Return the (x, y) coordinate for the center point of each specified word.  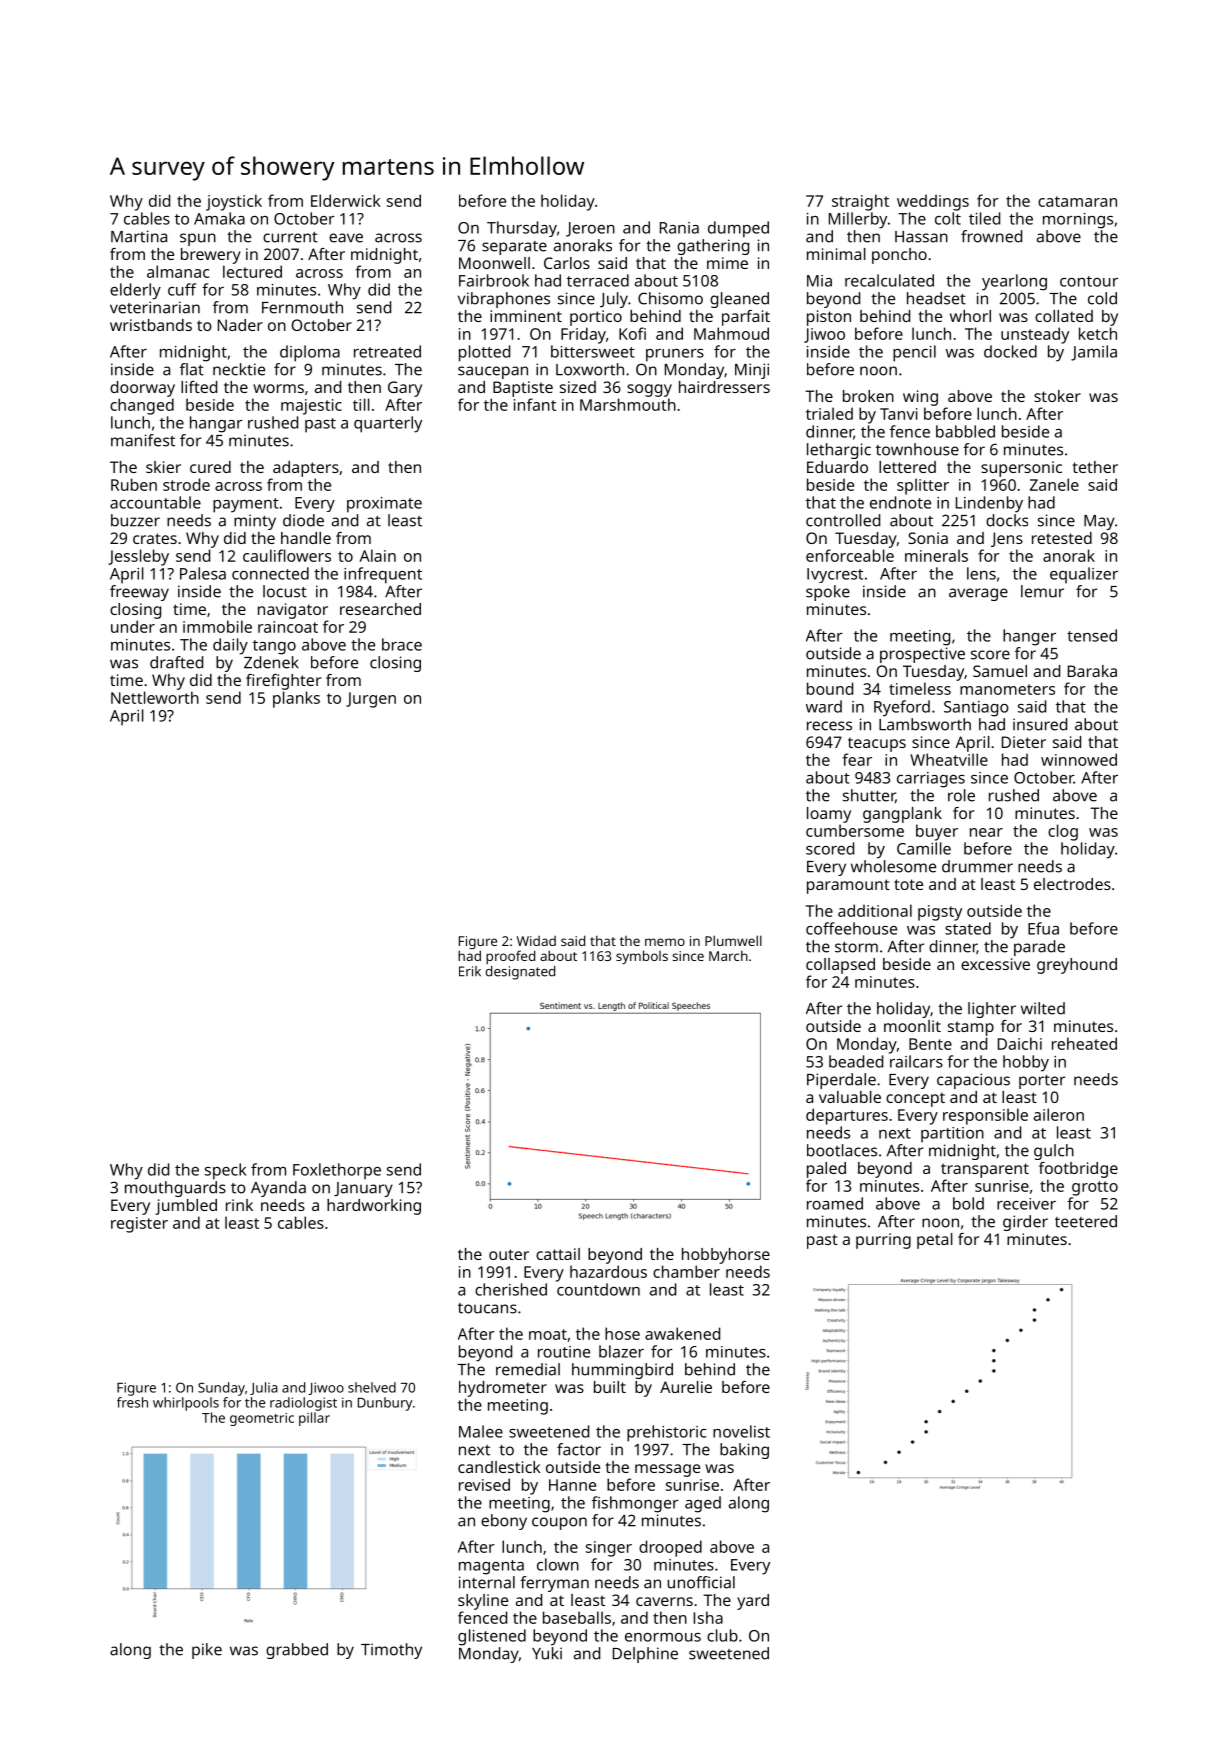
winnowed (1079, 759)
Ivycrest (835, 575)
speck (225, 1171)
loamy (829, 815)
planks (296, 699)
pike (207, 1651)
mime (727, 263)
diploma (310, 353)
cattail (558, 1254)
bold (968, 1203)
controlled (843, 520)
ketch (1098, 333)
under (133, 626)
